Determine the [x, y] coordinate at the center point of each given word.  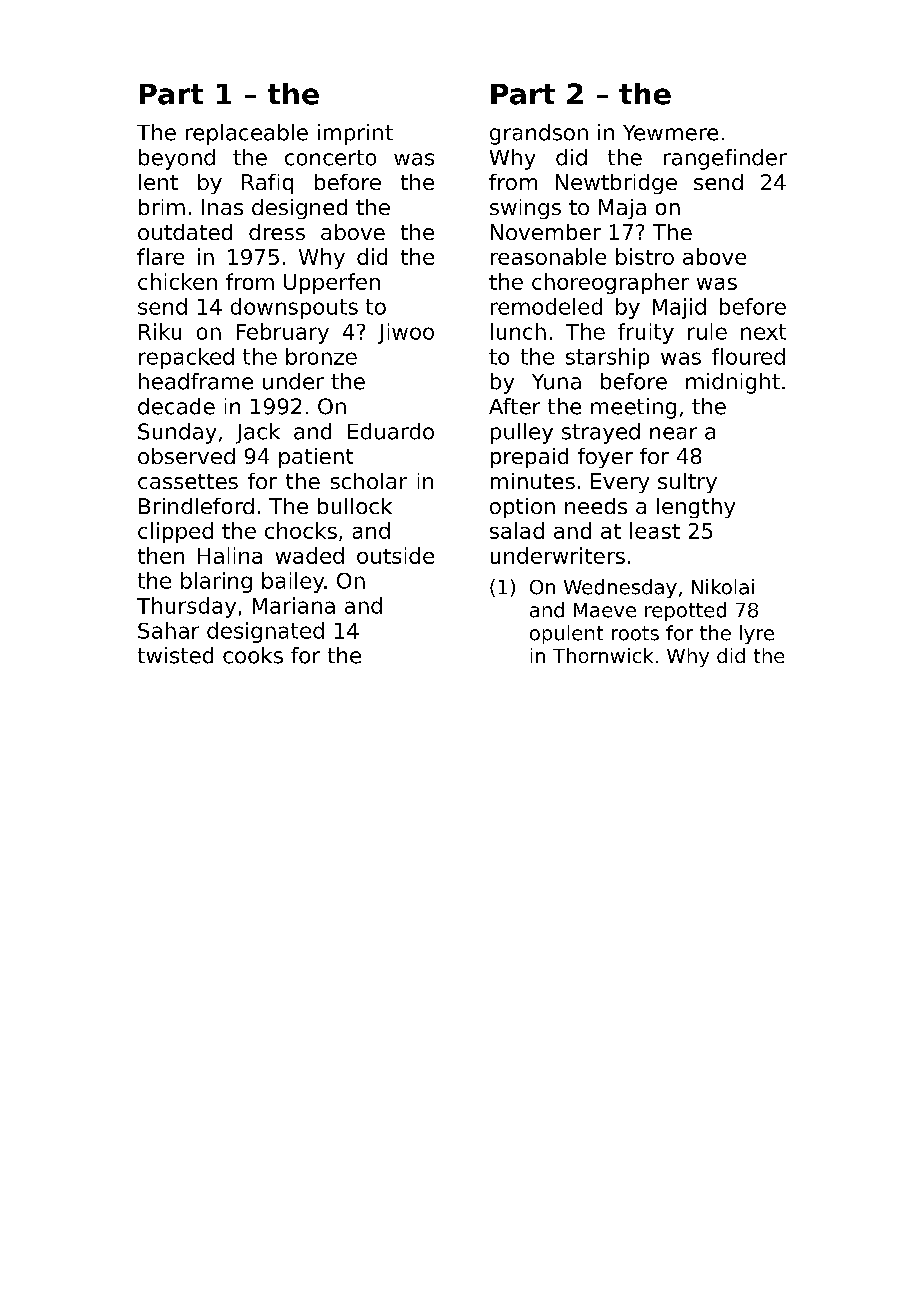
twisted [175, 655]
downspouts [294, 308]
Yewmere [670, 133]
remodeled [546, 306]
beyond [177, 159]
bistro [645, 256]
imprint [355, 134]
